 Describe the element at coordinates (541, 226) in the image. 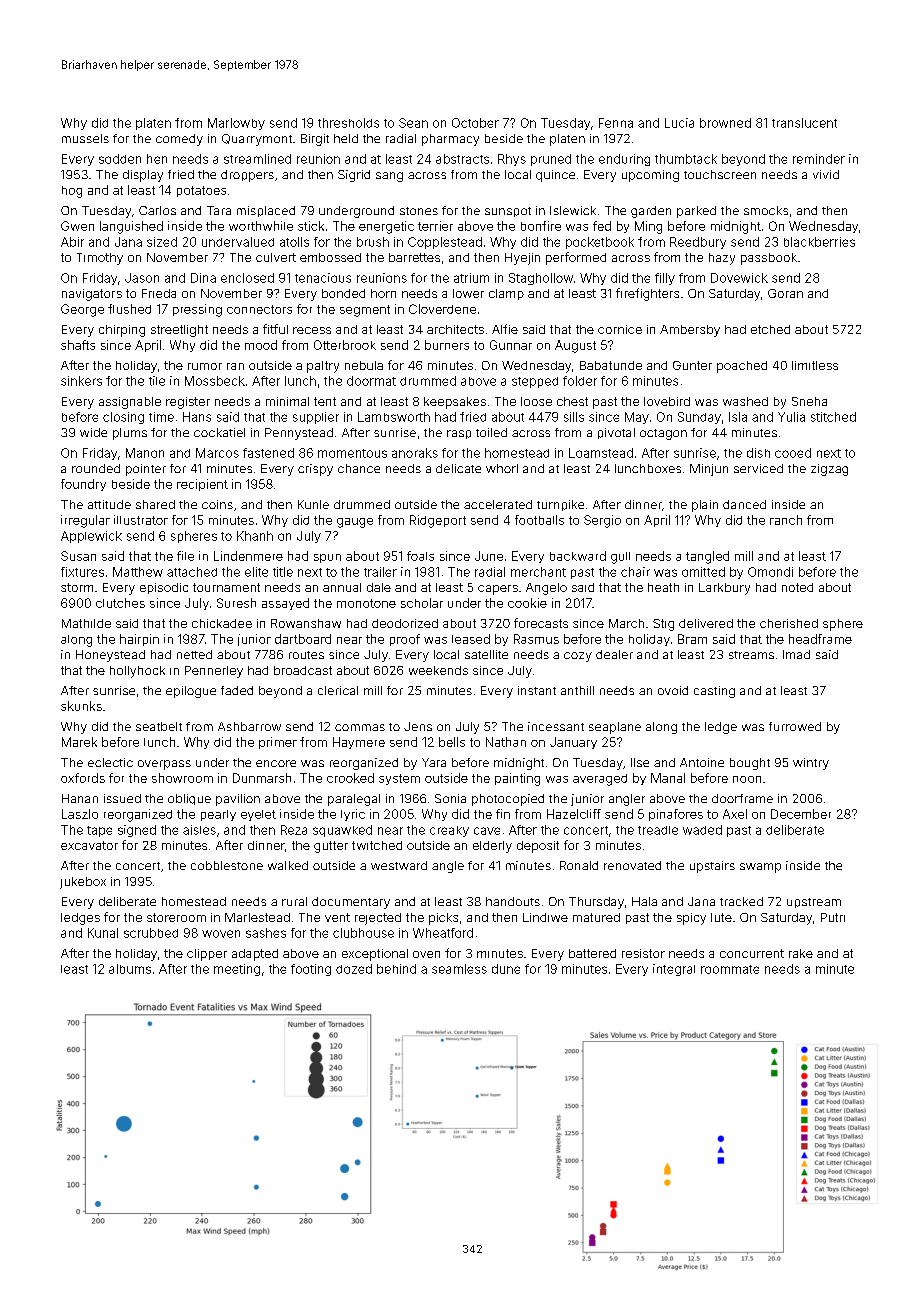

I see `bonfire` at that location.
